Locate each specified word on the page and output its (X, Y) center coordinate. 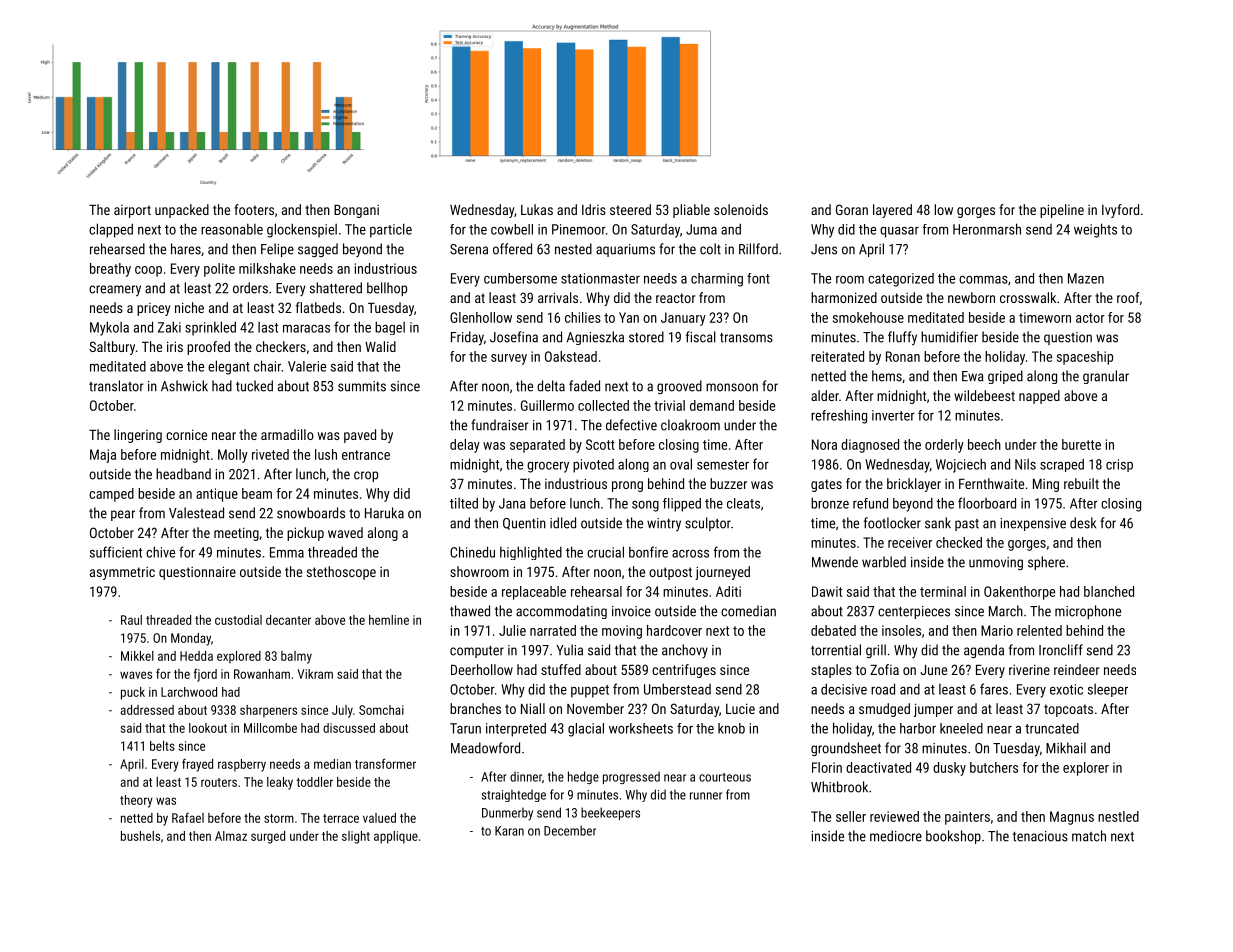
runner (706, 796)
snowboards (311, 513)
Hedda (196, 656)
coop (148, 271)
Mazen (1086, 278)
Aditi (728, 591)
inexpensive (1033, 524)
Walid (380, 346)
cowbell (512, 229)
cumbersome (520, 278)
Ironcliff (1061, 650)
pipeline (1062, 211)
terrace (341, 818)
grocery (548, 467)
